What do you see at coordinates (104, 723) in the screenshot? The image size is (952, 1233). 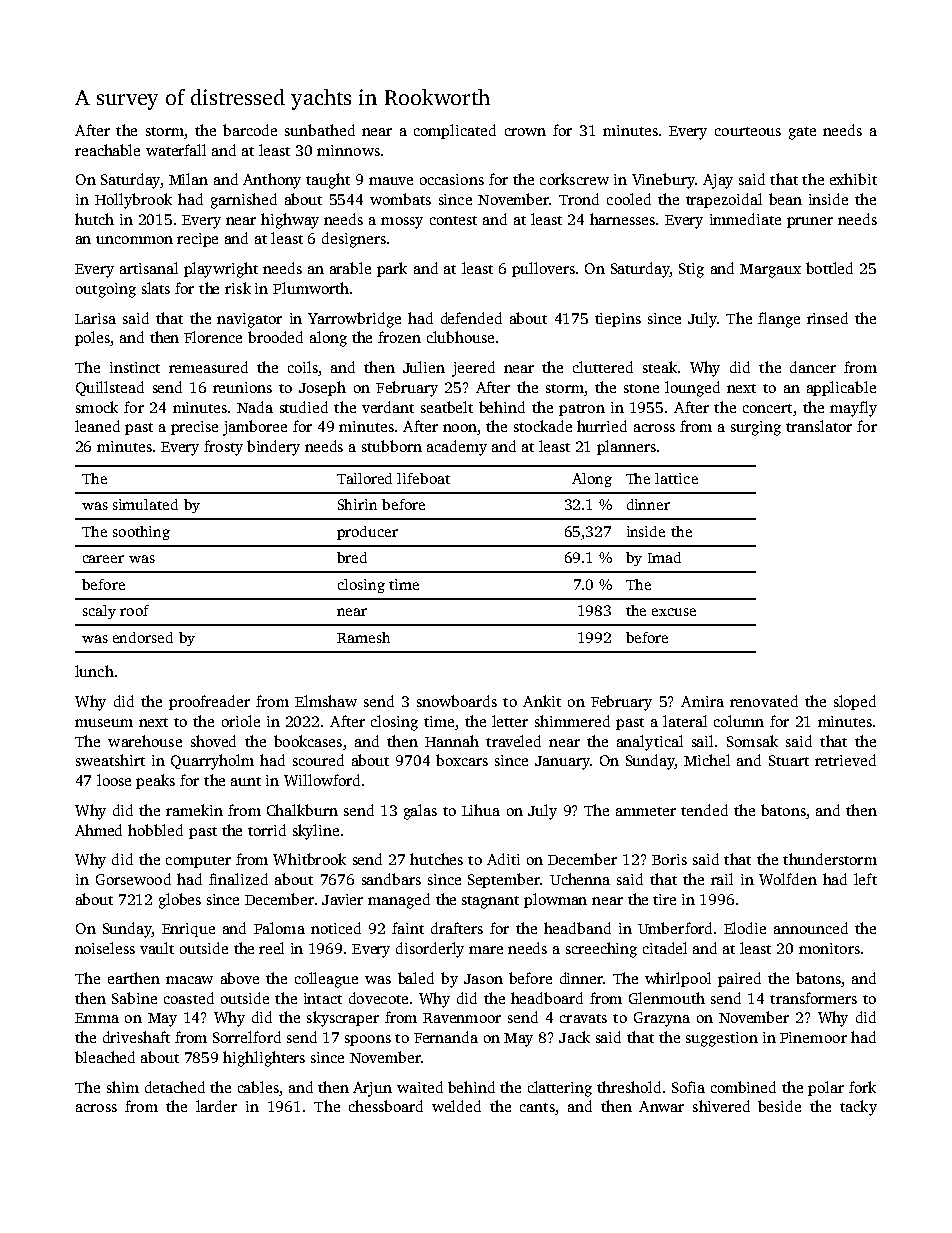 I see `museum` at bounding box center [104, 723].
